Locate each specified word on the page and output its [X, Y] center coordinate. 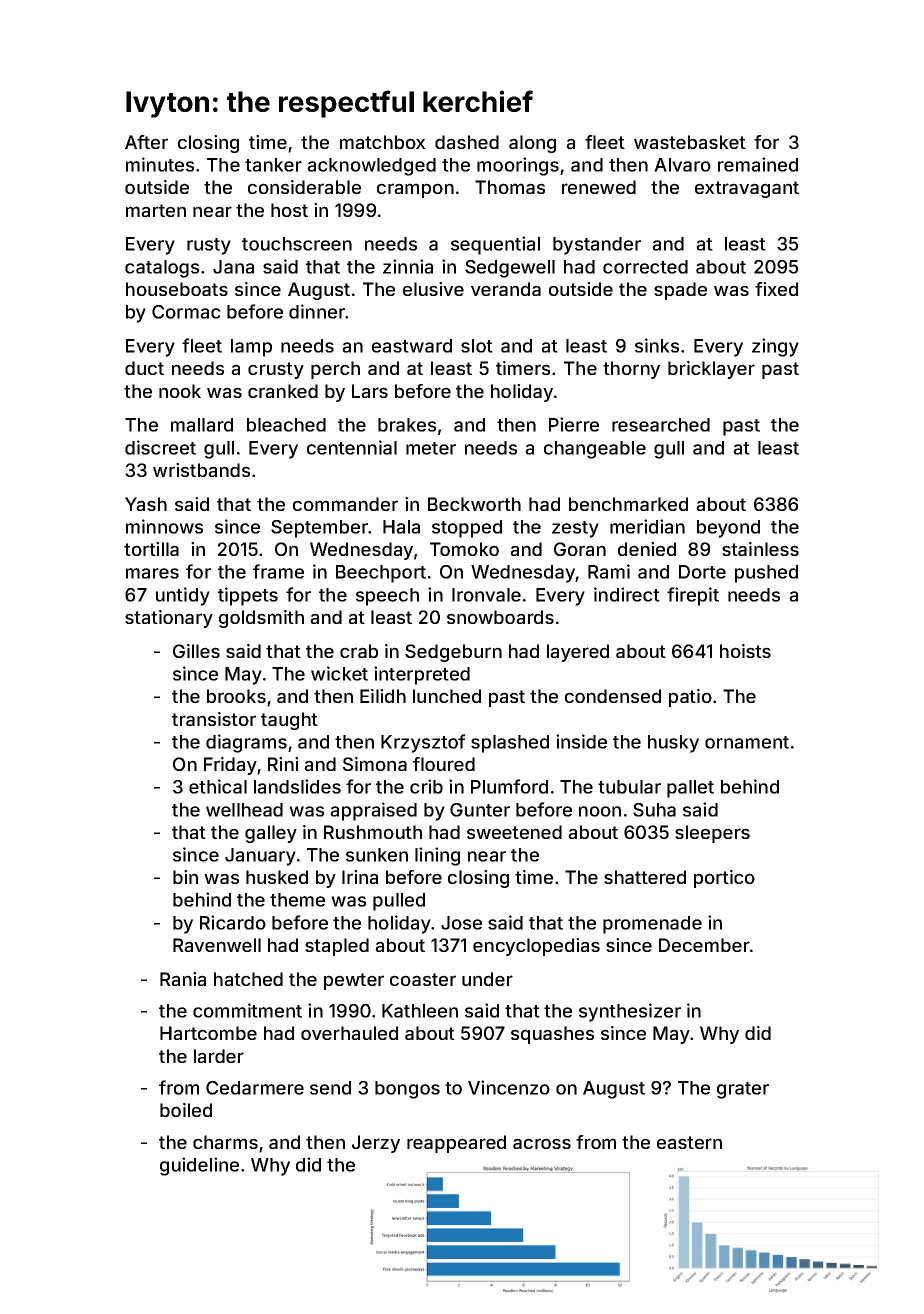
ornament [747, 742]
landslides [297, 786]
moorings [518, 166]
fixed [776, 289]
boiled [186, 1110]
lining [437, 856]
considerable [304, 187]
